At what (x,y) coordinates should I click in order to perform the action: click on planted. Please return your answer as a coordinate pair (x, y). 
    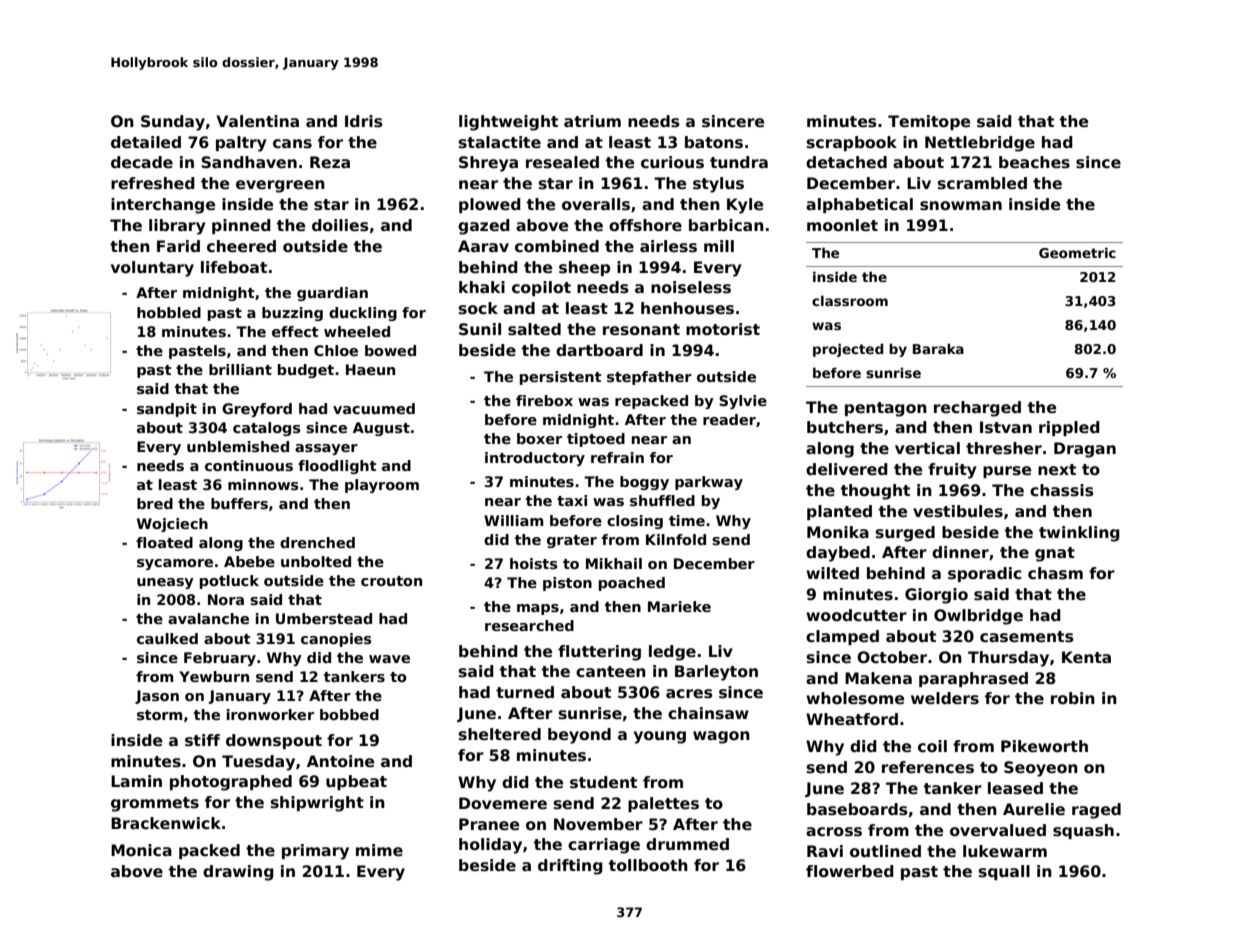
    Looking at the image, I should click on (839, 512).
